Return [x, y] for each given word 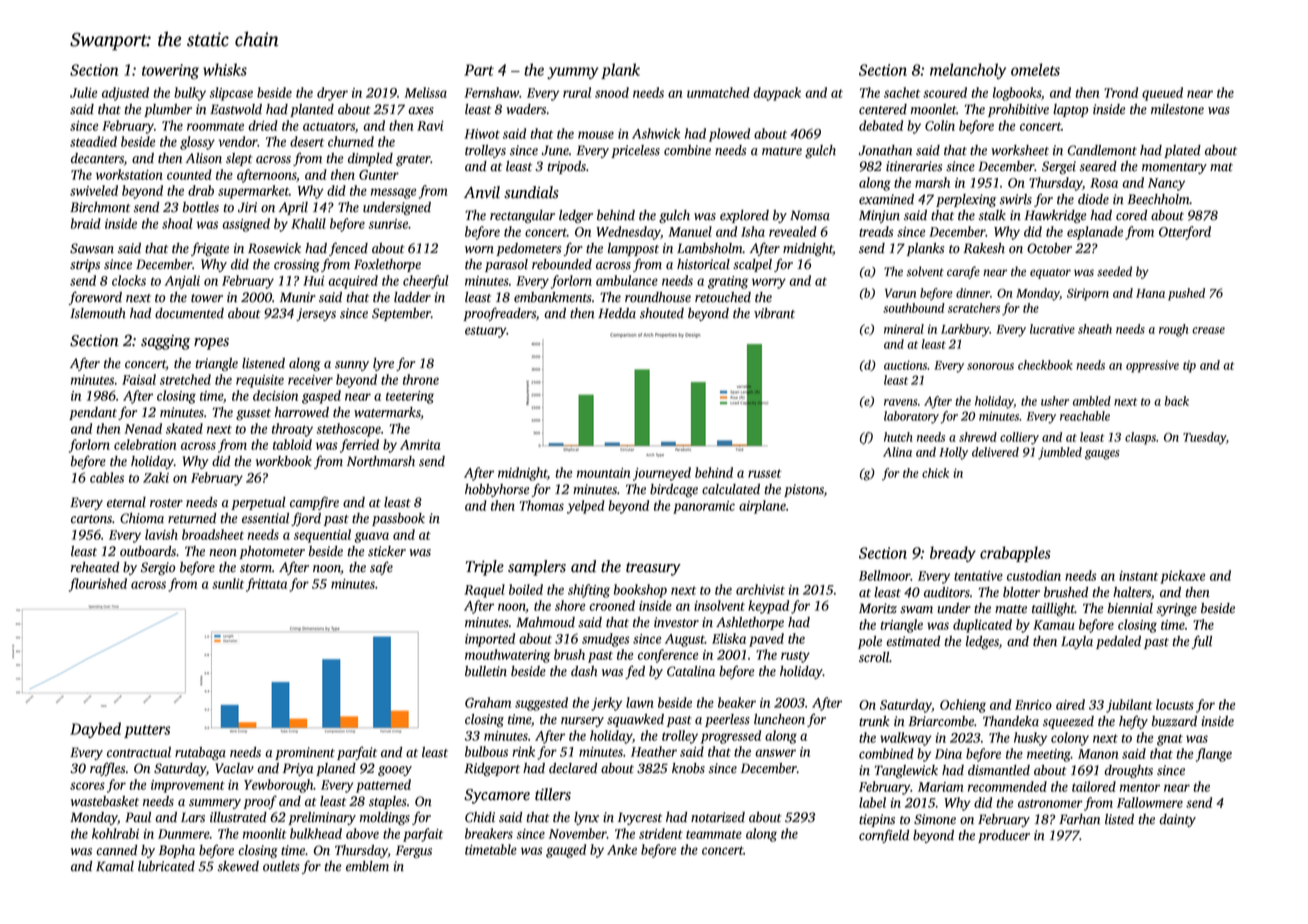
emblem [367, 866]
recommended [1007, 786]
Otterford [1185, 233]
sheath [1095, 329]
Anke [622, 849]
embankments [553, 297]
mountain [603, 473]
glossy [197, 143]
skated [184, 428]
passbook [398, 519]
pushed [1186, 294]
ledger [576, 216]
